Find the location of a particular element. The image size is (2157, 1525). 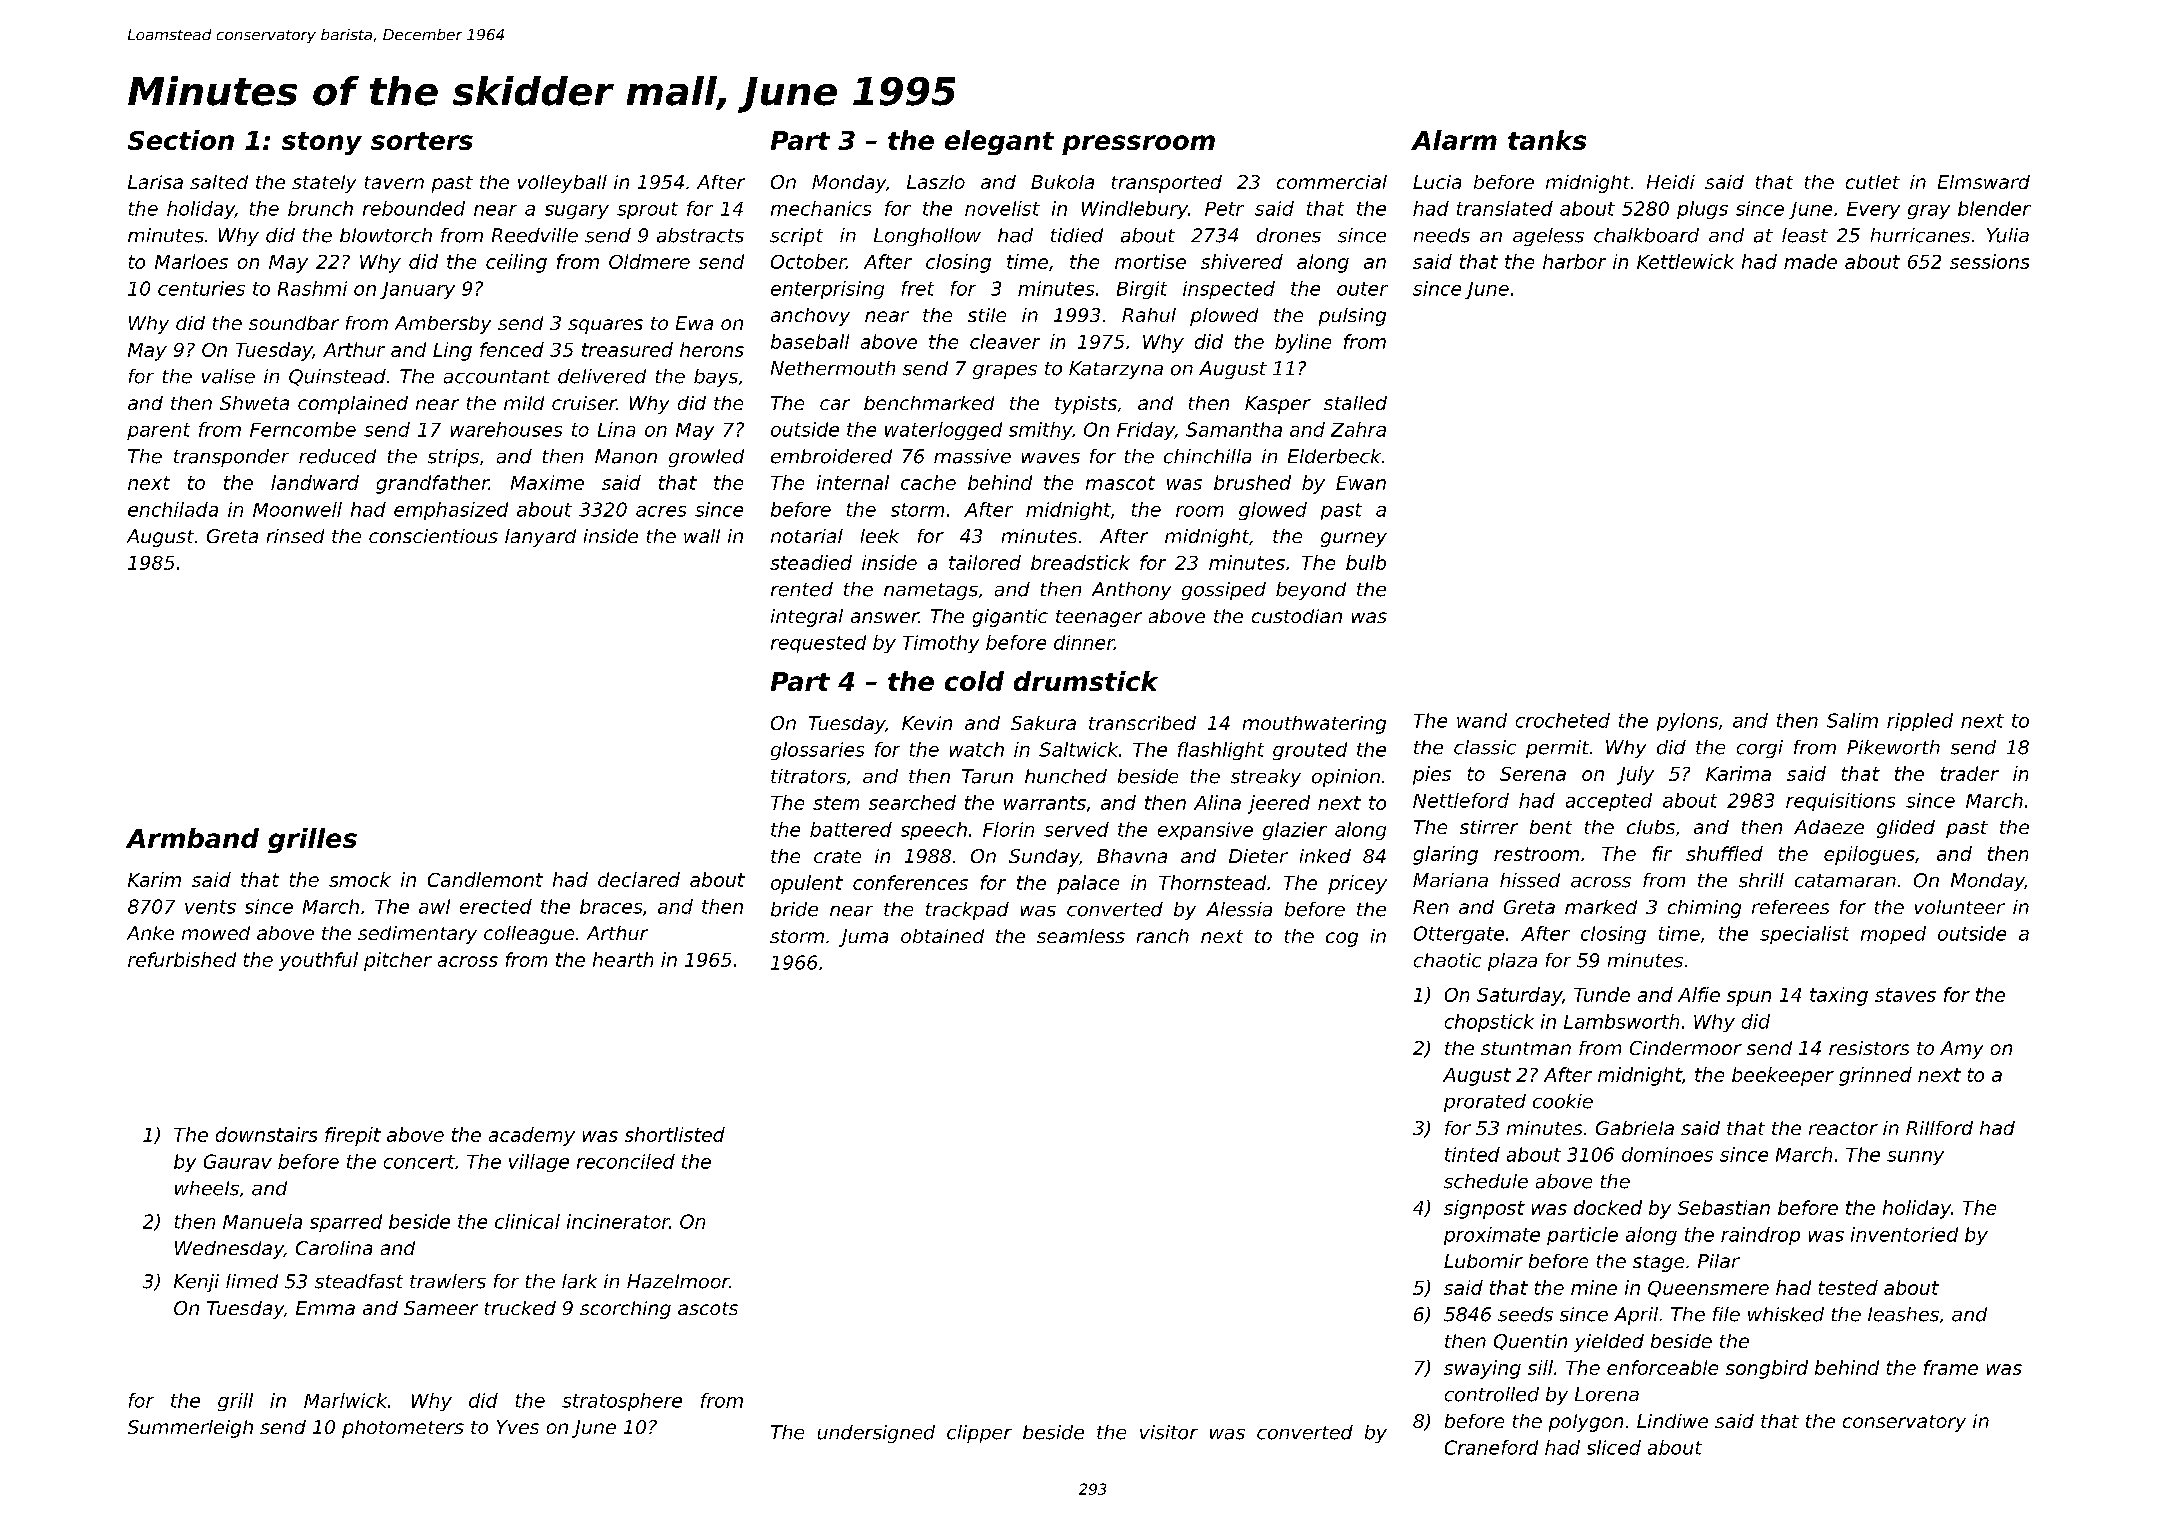

reconciled is located at coordinates (626, 1161).
